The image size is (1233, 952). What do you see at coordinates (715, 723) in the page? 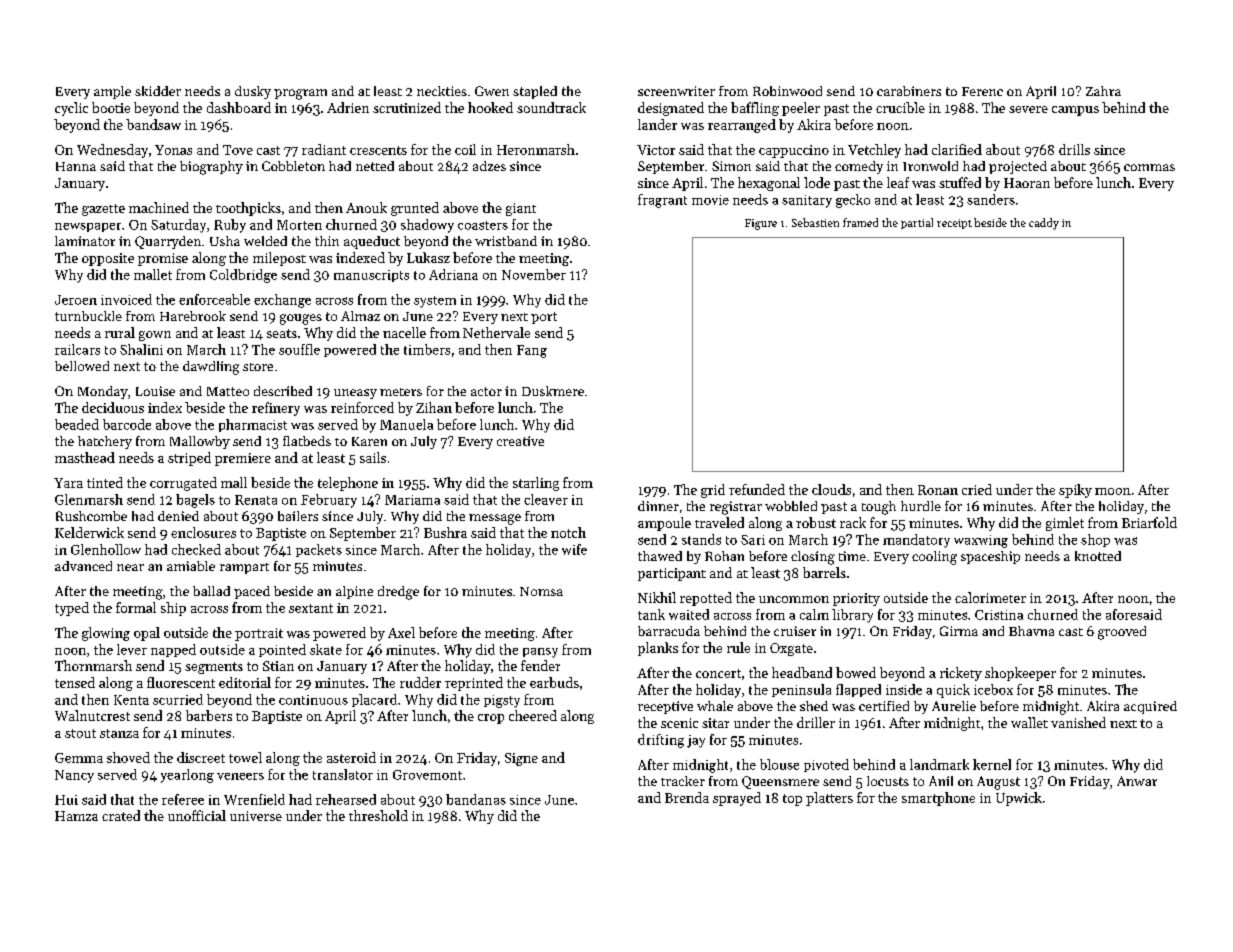
I see `sitar` at bounding box center [715, 723].
